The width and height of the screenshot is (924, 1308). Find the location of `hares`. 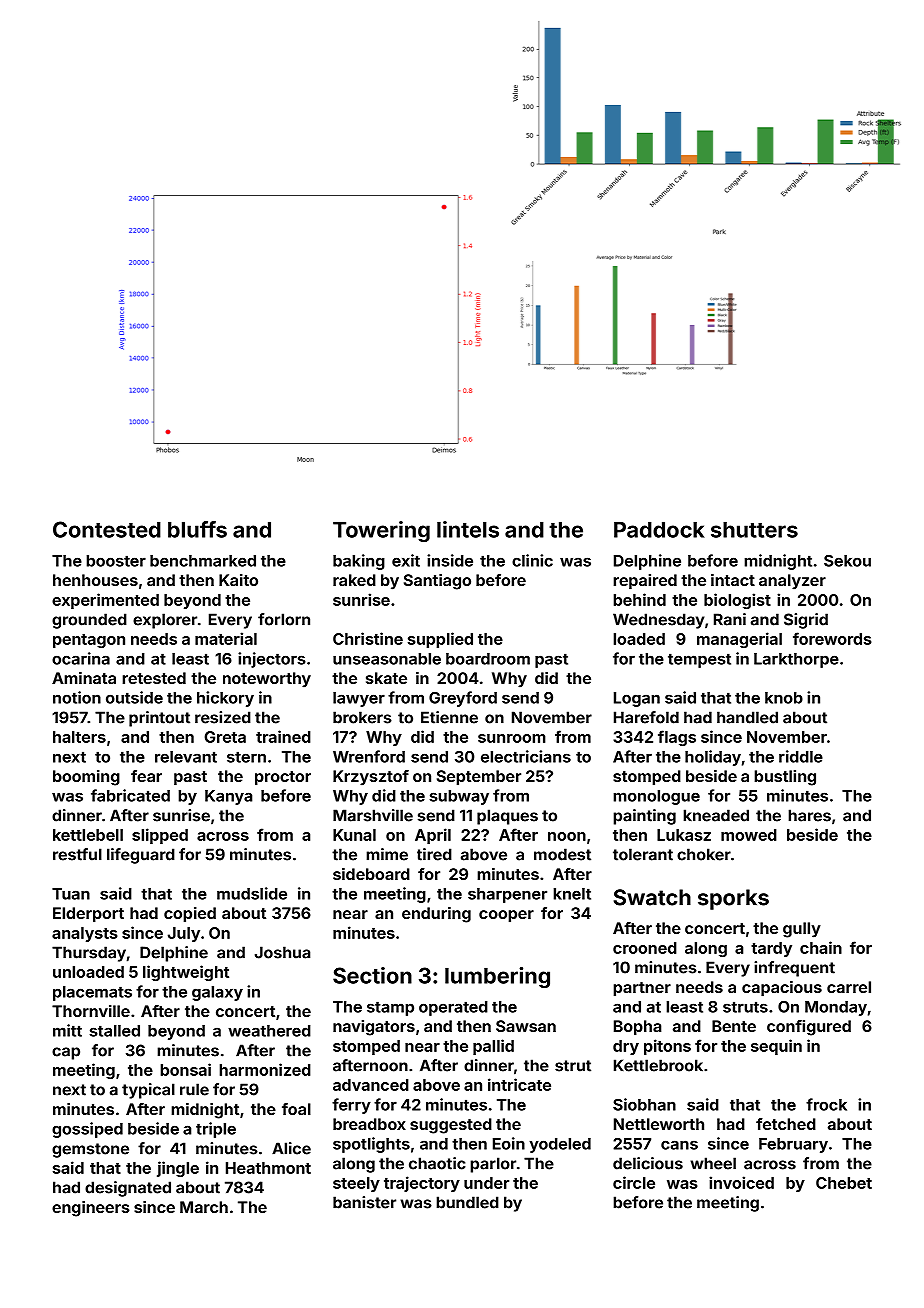

hares is located at coordinates (809, 815).
